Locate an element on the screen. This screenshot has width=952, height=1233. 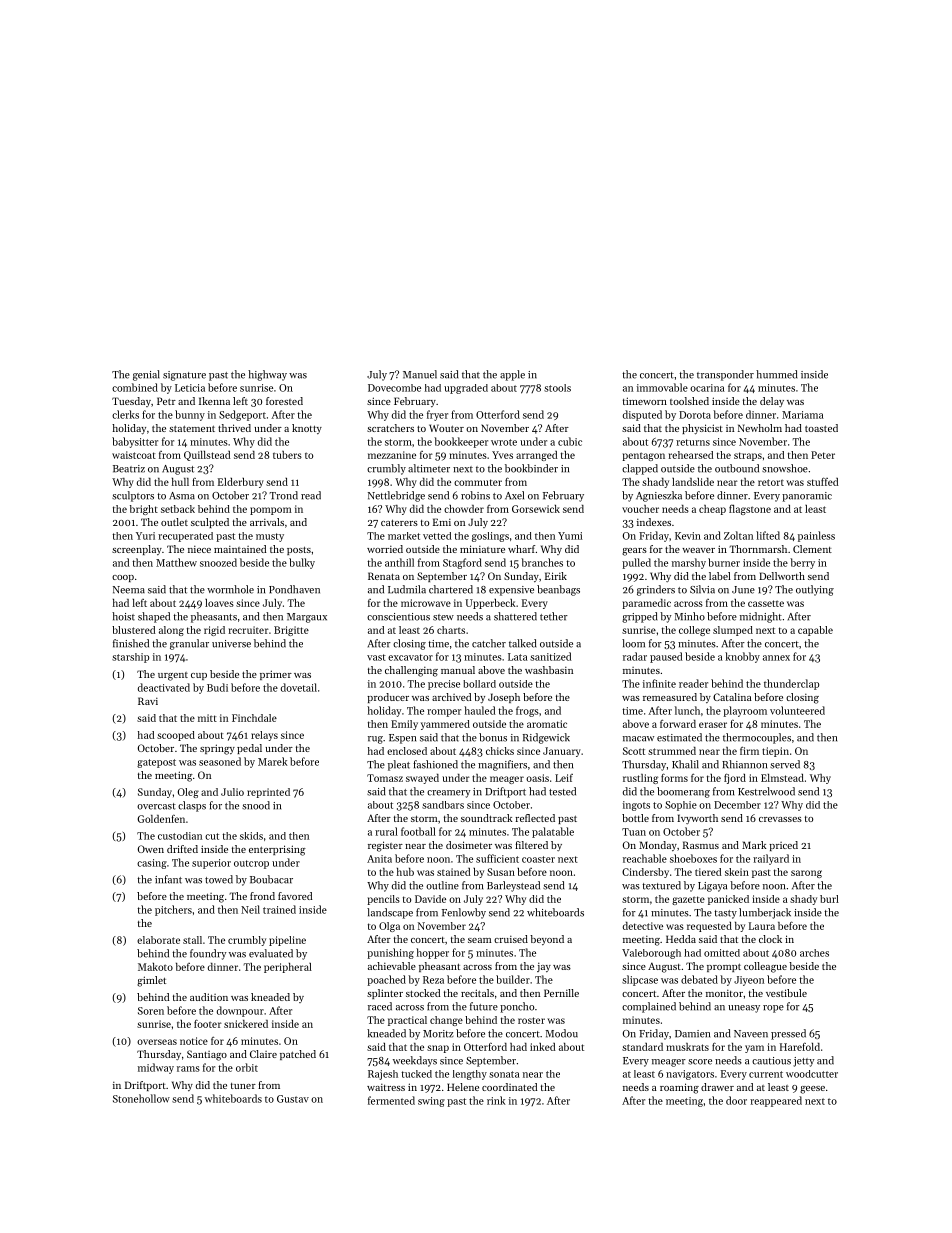
Leif is located at coordinates (564, 778).
